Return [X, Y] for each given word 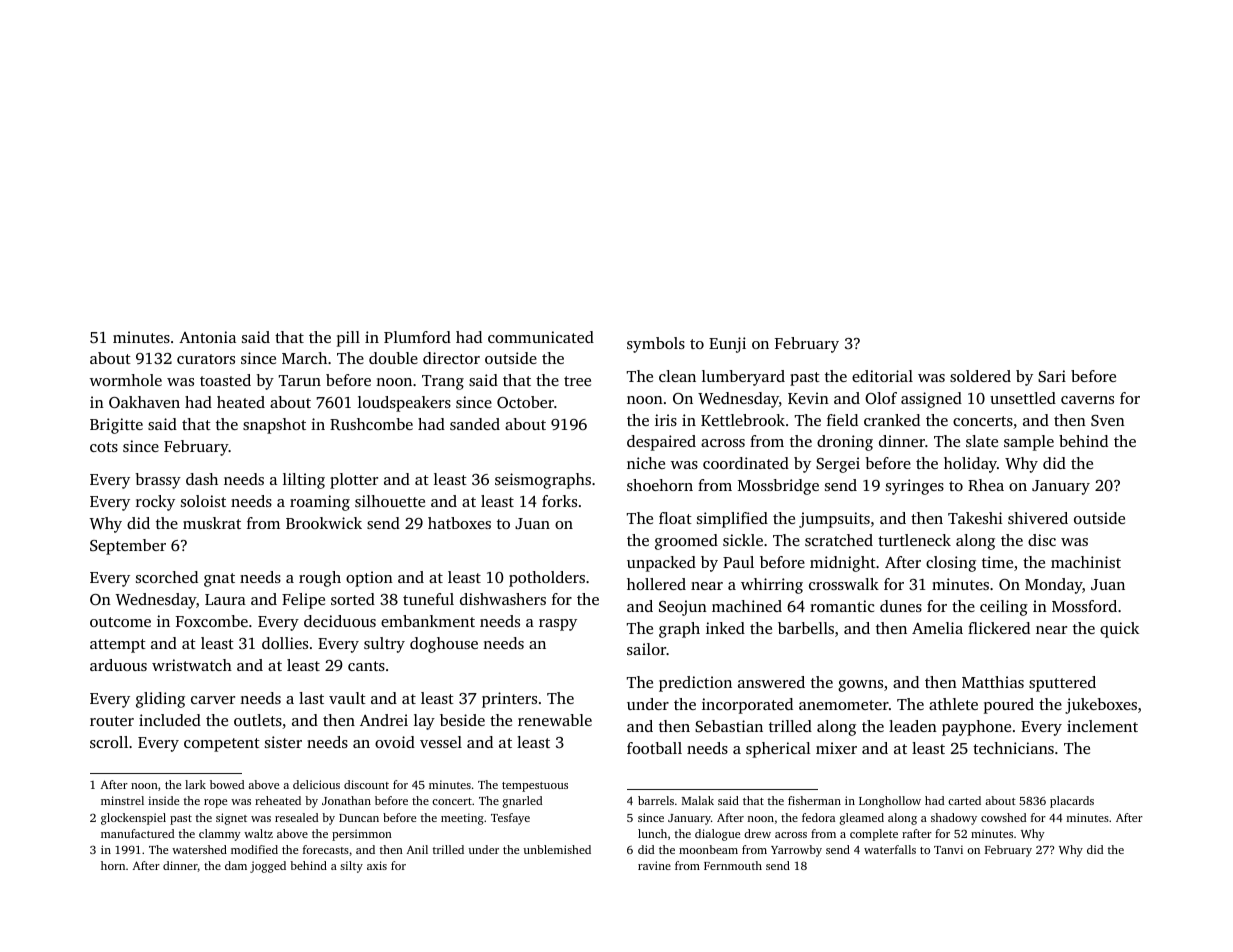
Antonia [207, 337]
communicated [541, 337]
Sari [1052, 376]
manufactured [137, 833]
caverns [1087, 400]
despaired [661, 443]
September [128, 547]
